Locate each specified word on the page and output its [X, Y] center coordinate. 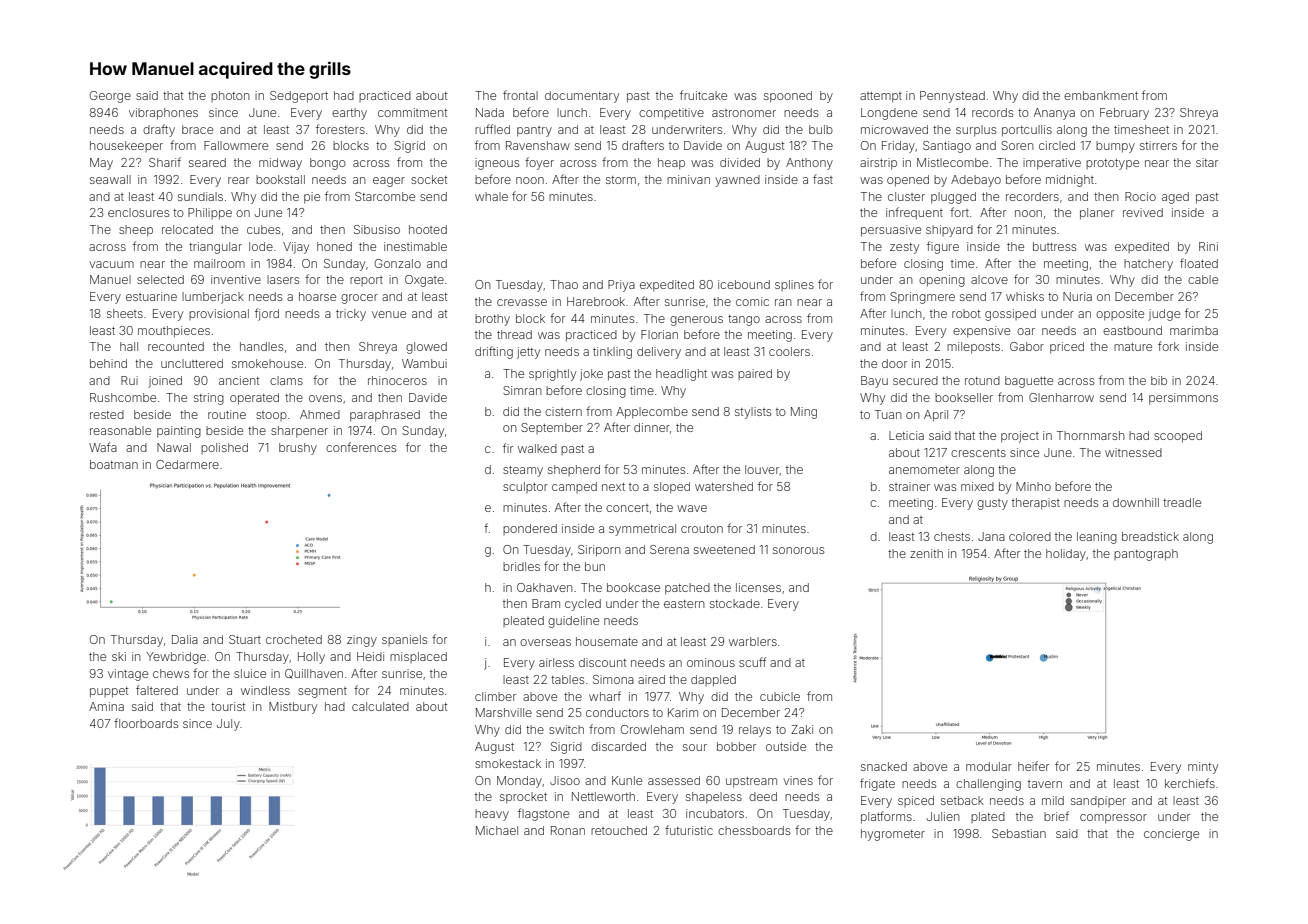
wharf [605, 696]
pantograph [1146, 555]
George [110, 97]
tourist [228, 706]
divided [740, 162]
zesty [904, 248]
